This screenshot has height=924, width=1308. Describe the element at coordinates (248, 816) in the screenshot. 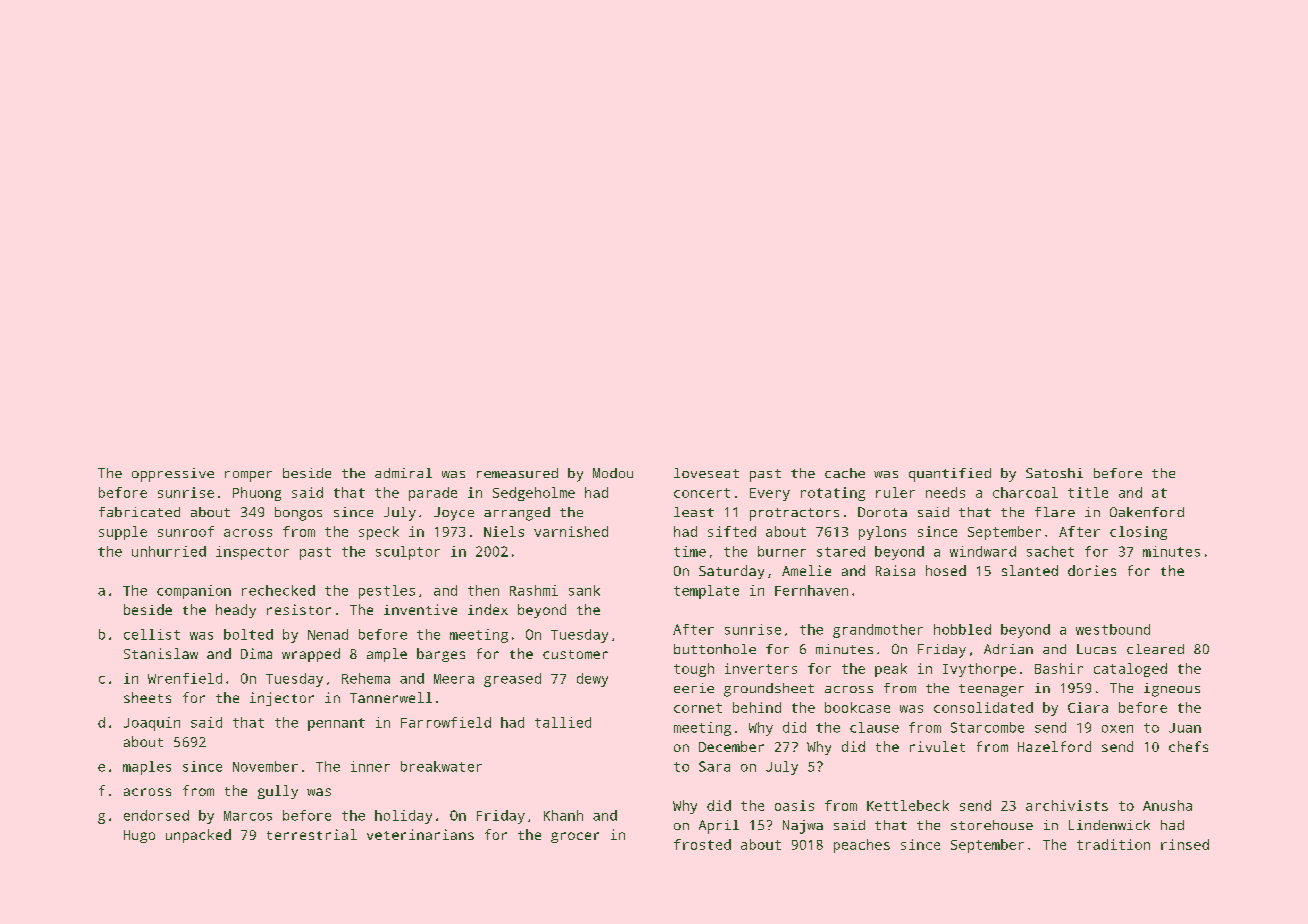

I see `Marcos` at that location.
